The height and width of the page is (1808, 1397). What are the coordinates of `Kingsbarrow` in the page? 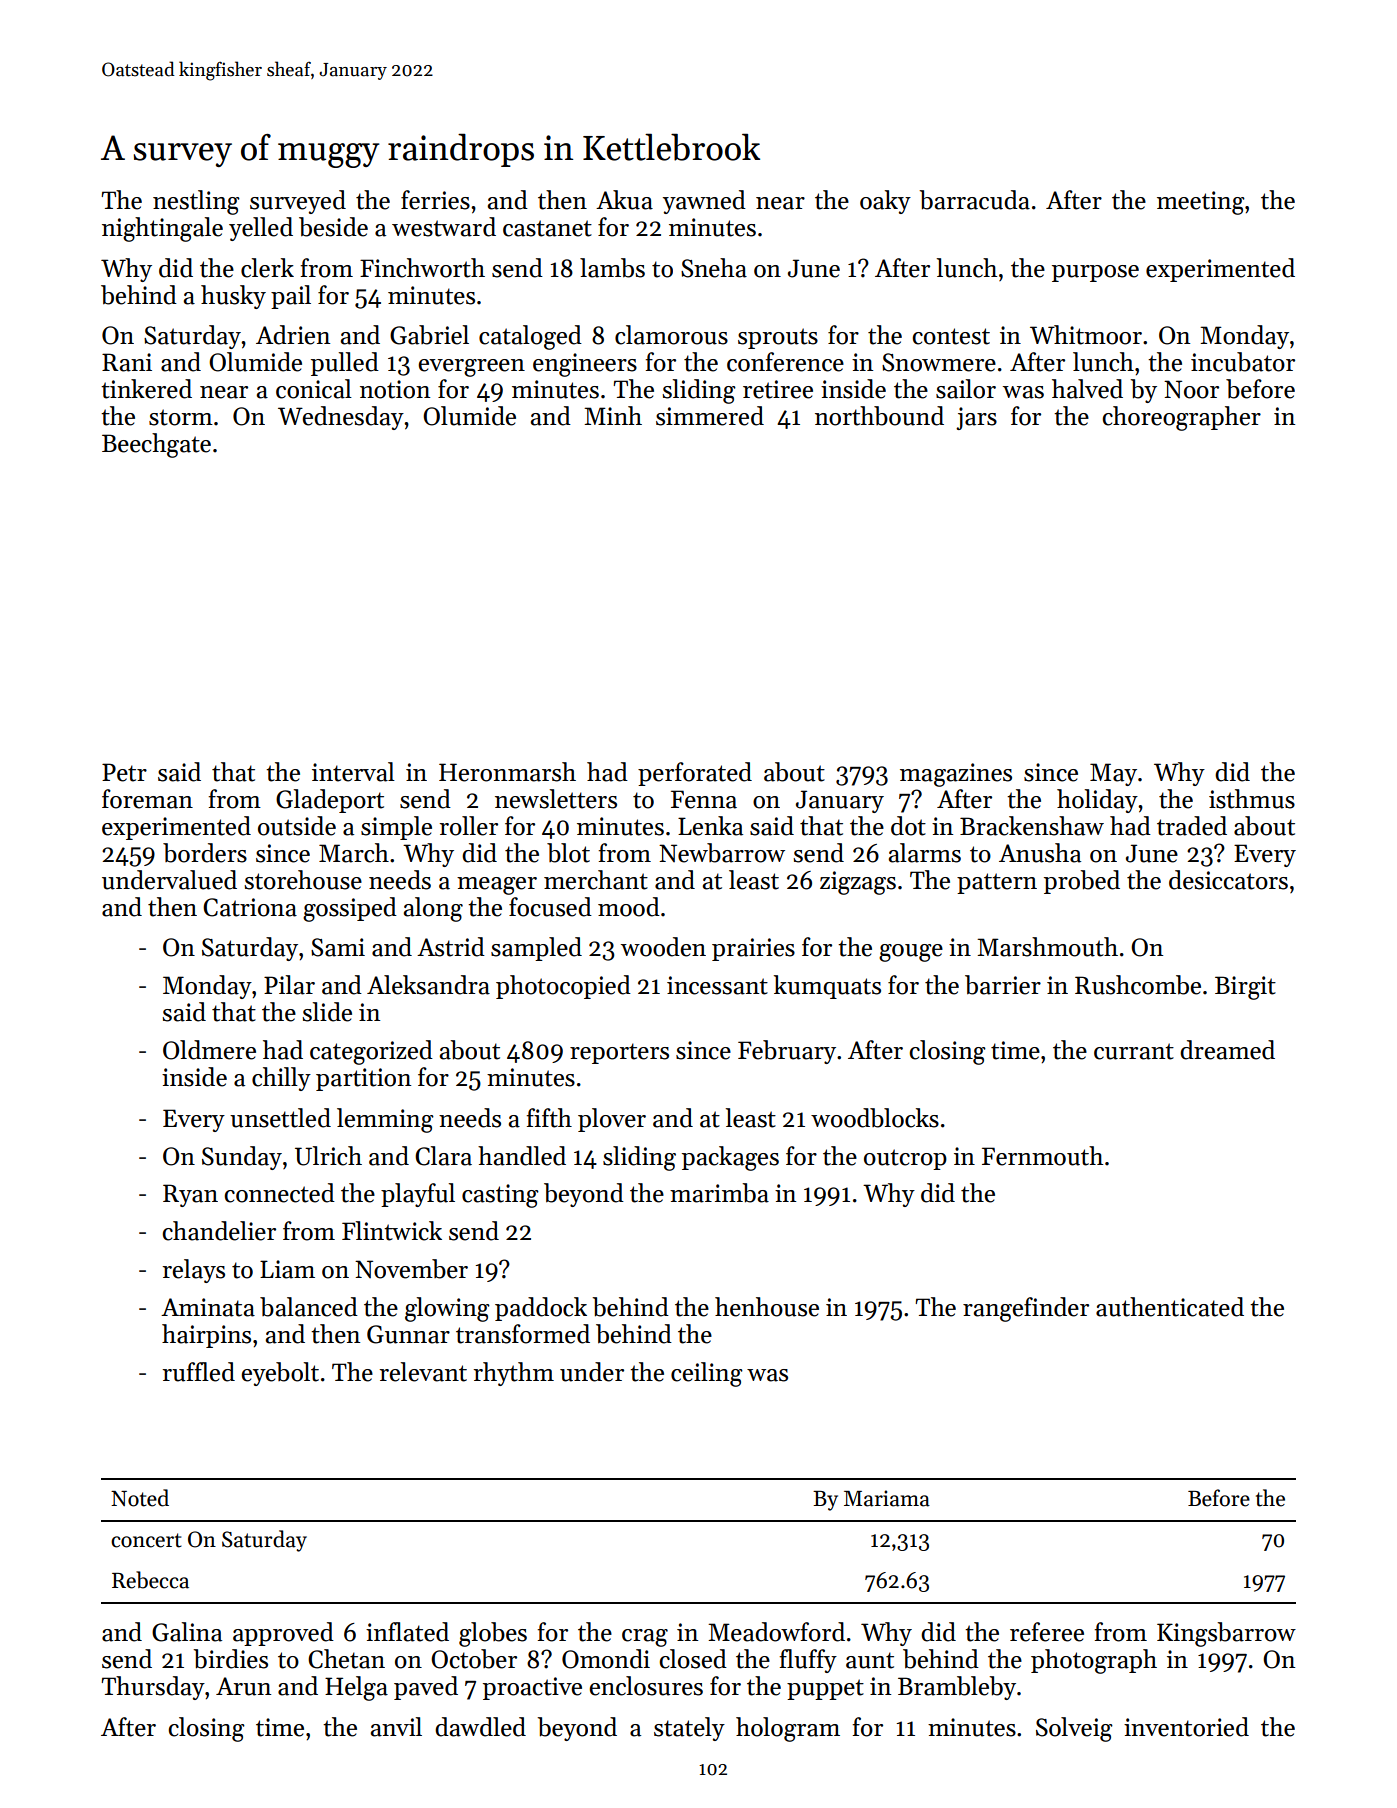 It's located at (1226, 1634).
